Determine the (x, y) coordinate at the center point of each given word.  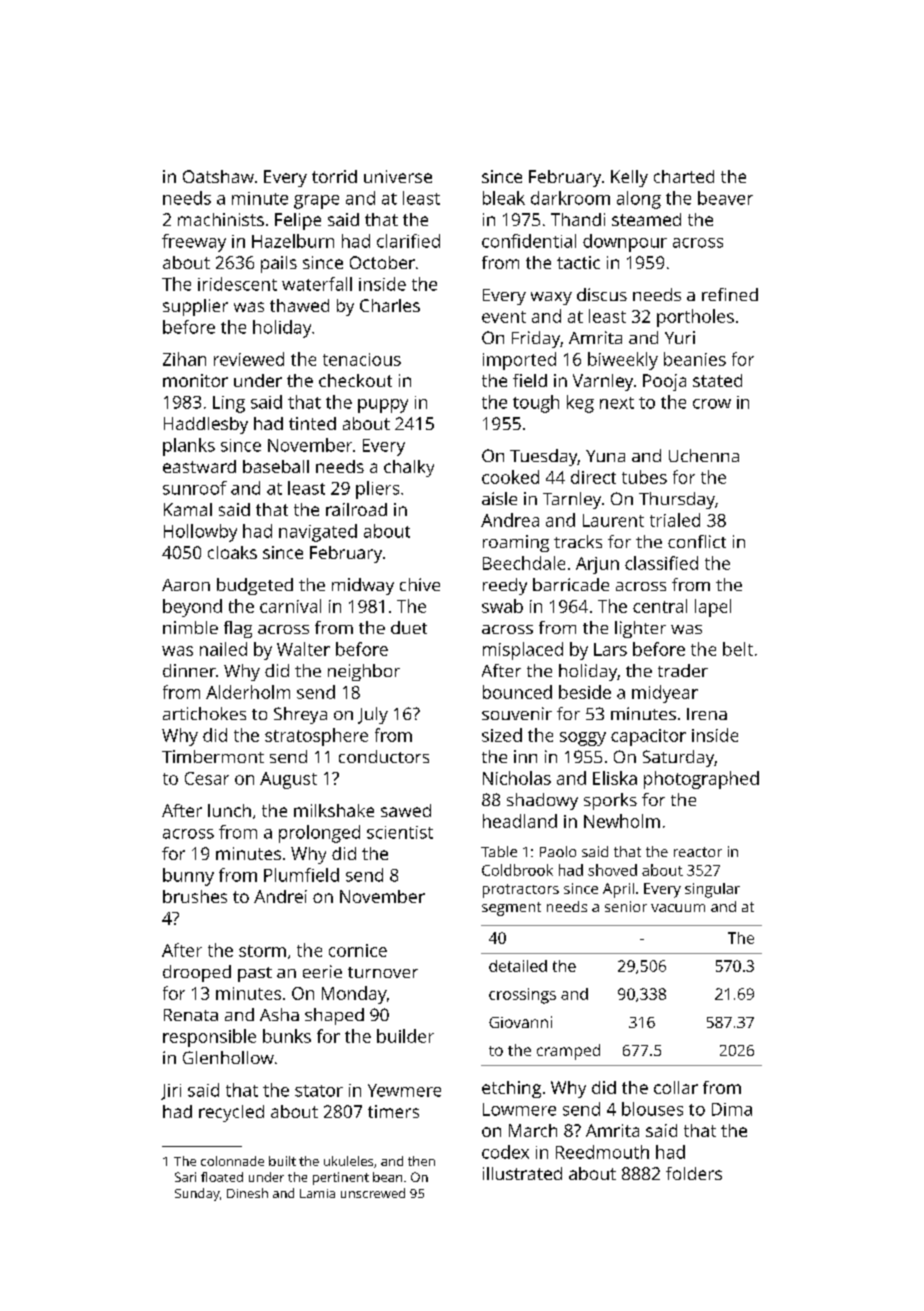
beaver (725, 198)
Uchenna (704, 455)
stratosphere (316, 737)
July (373, 715)
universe (398, 176)
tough (536, 404)
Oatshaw (218, 176)
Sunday (197, 1194)
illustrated (522, 1173)
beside (585, 692)
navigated (318, 533)
